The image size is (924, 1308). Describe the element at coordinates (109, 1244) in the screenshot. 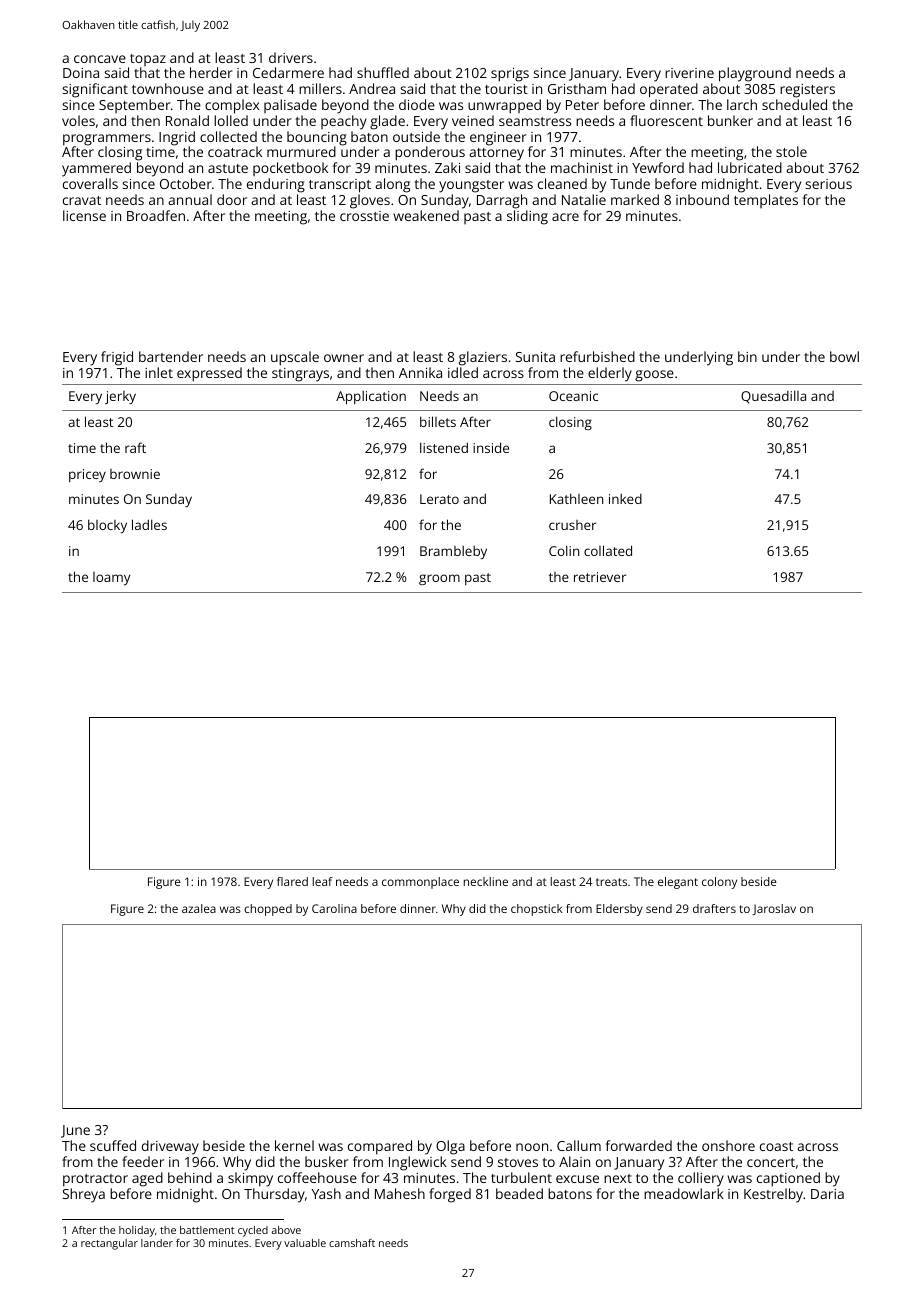

I see `rectangular` at that location.
